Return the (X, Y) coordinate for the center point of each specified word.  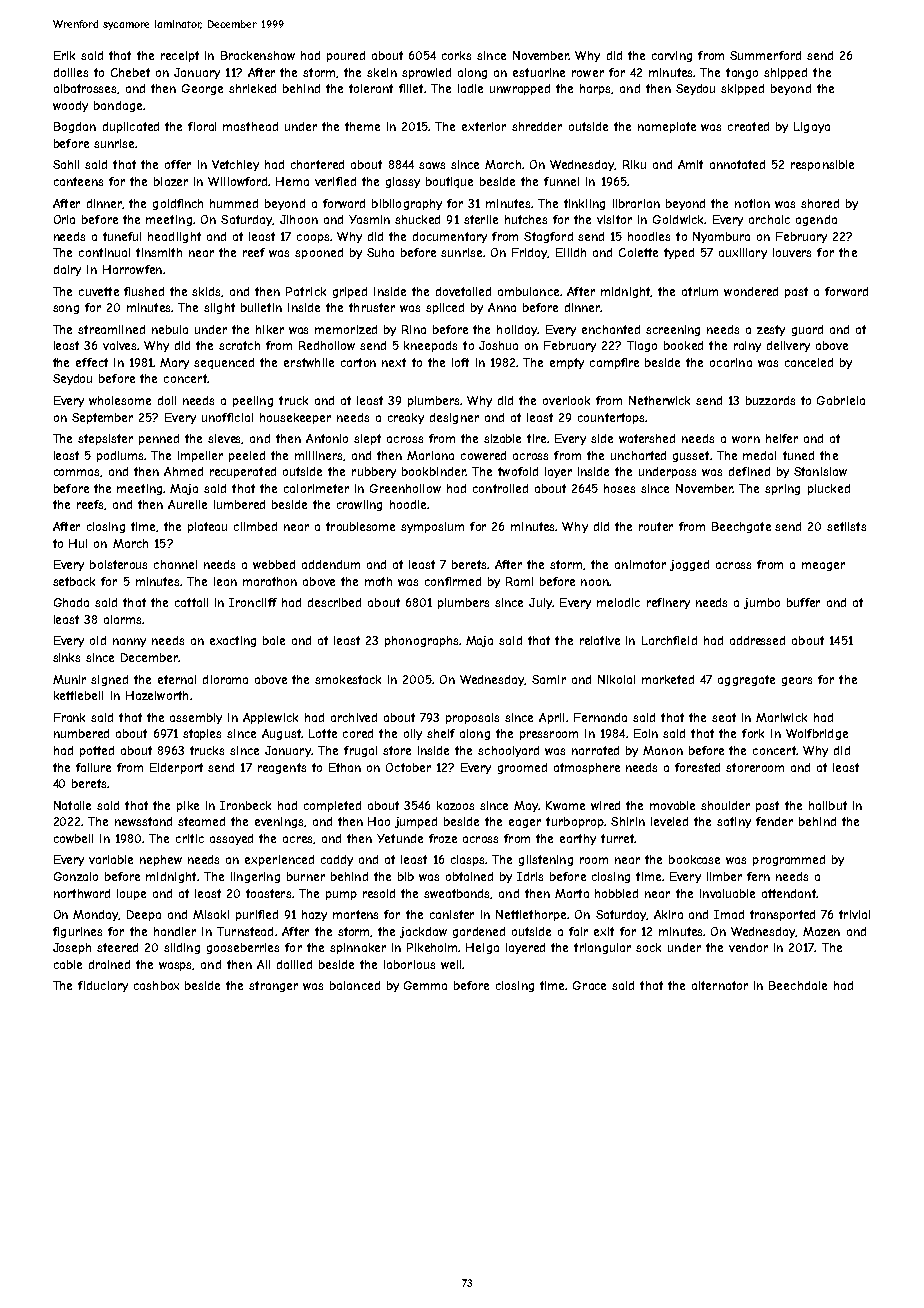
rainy (747, 346)
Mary (174, 363)
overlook (566, 400)
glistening (546, 860)
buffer (803, 602)
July (540, 603)
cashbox (156, 985)
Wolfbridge (817, 734)
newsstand (143, 821)
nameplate (667, 127)
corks (456, 55)
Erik (64, 55)
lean (225, 581)
